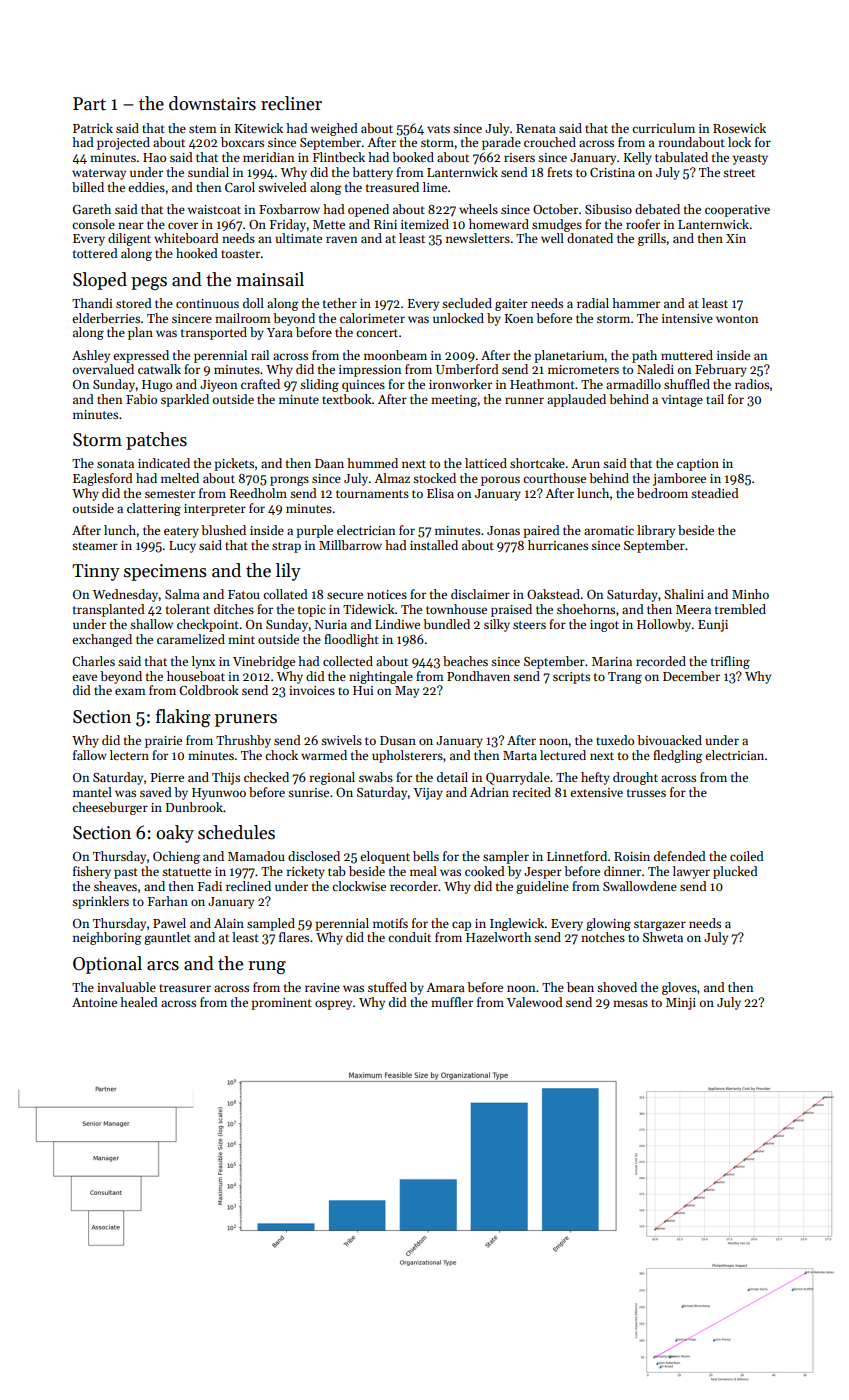 The width and height of the document is (849, 1400). Describe the element at coordinates (536, 128) in the document. I see `Renata` at that location.
